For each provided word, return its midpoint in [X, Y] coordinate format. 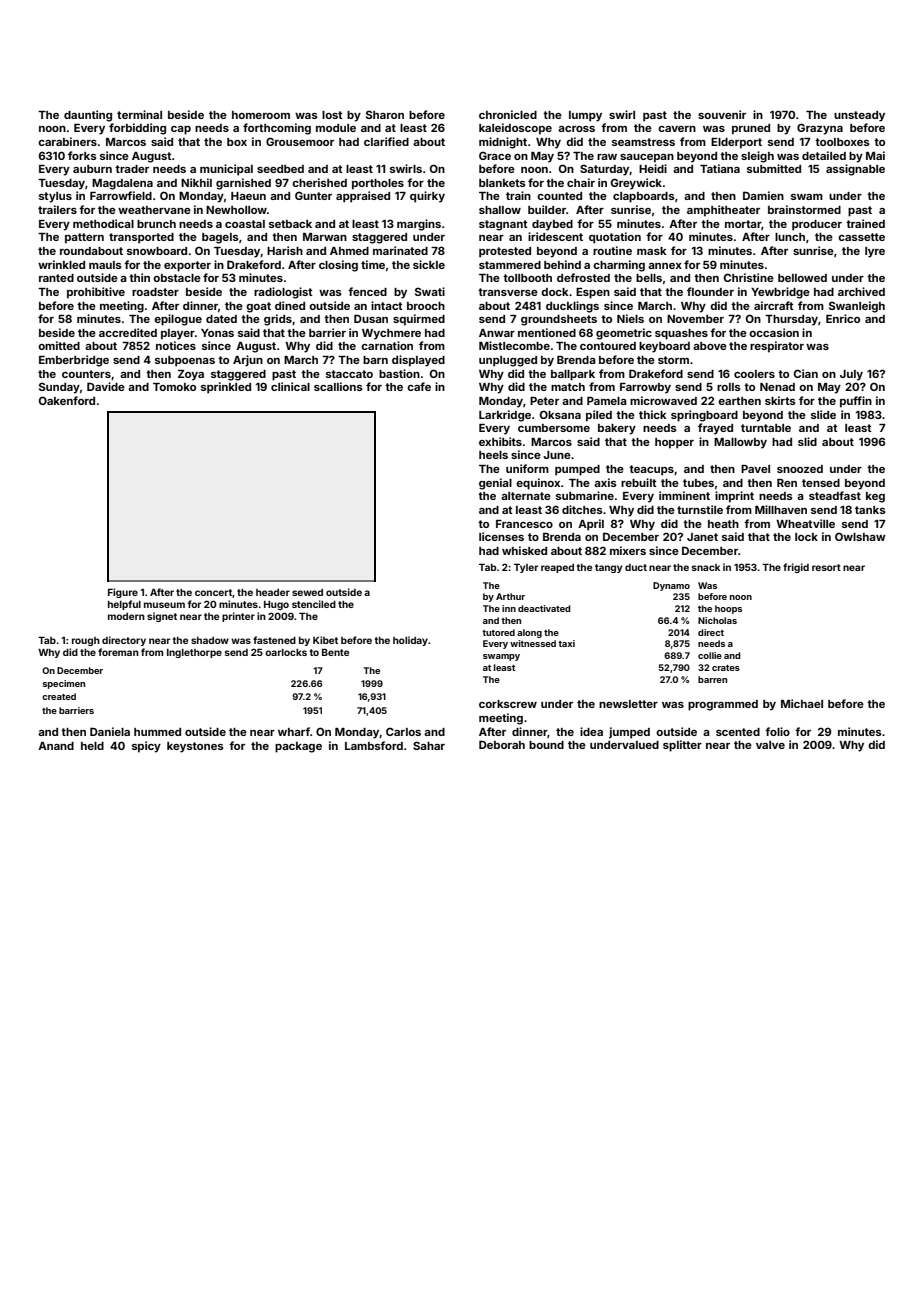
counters [86, 374]
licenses [501, 536]
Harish [285, 250]
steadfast [835, 495]
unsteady [859, 116]
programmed [723, 705]
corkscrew [508, 704]
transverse [508, 292]
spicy [146, 747]
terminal [139, 114]
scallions [338, 386]
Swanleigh [857, 307]
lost [332, 115]
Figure [123, 593]
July [851, 375]
